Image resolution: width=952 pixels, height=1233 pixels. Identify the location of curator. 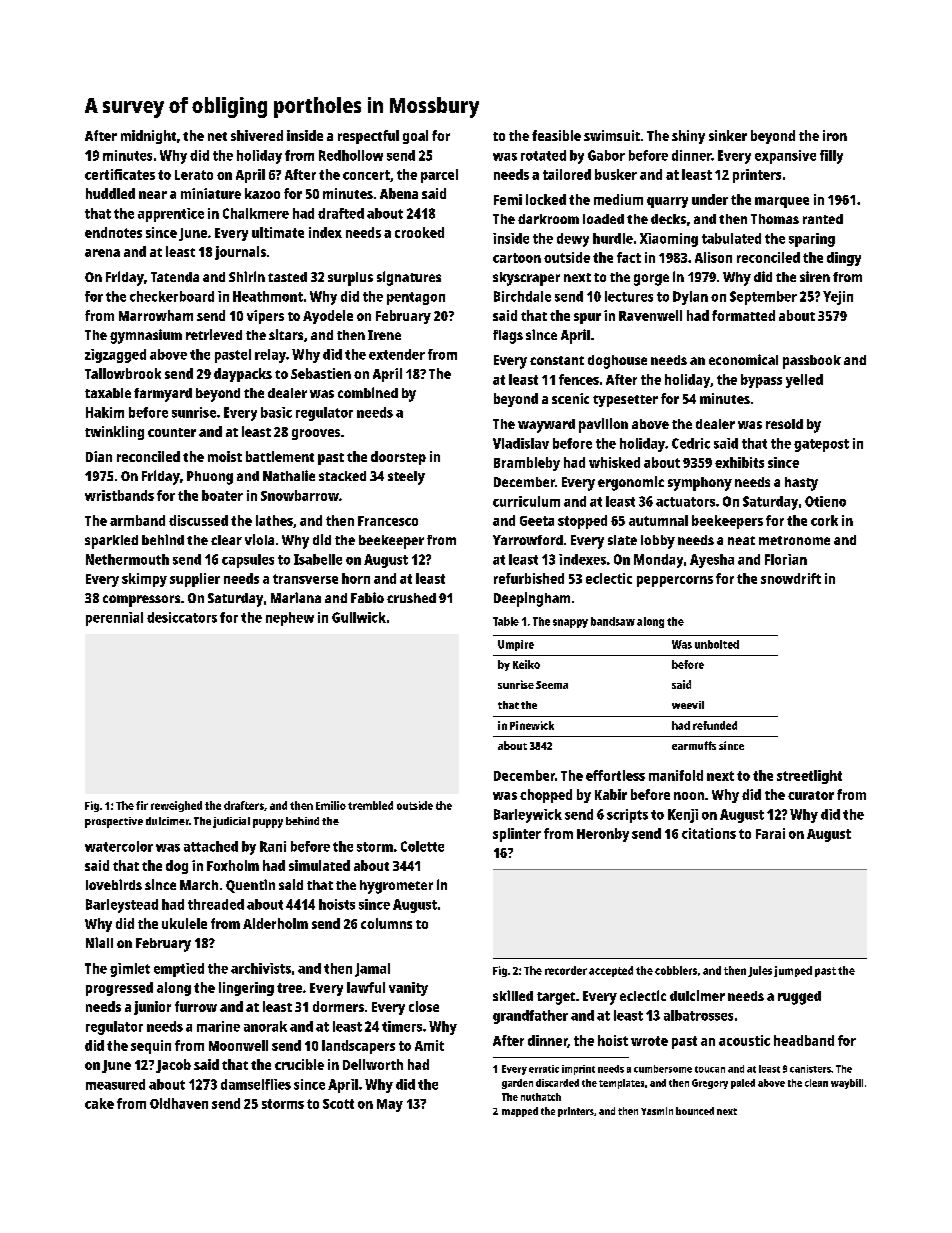
(811, 795).
